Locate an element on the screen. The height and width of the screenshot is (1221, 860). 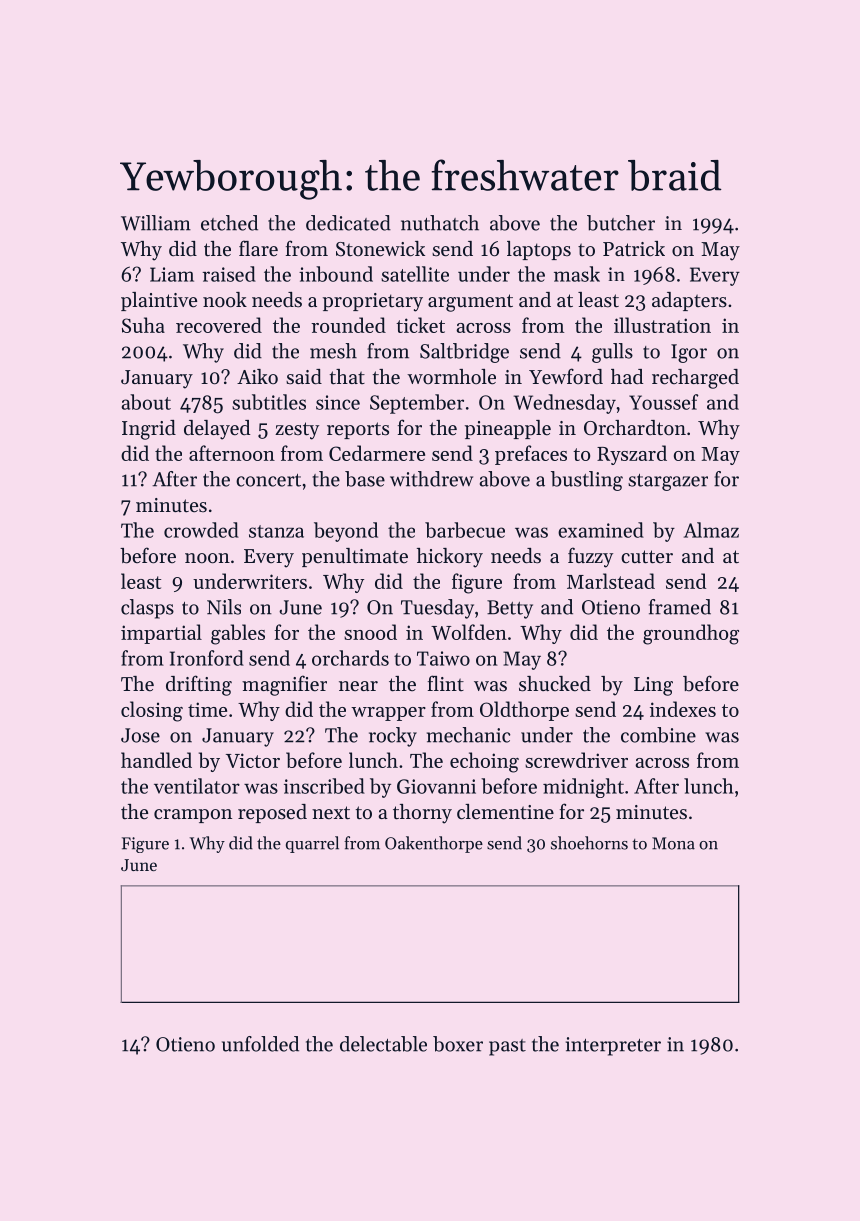
Taiwo is located at coordinates (443, 658).
